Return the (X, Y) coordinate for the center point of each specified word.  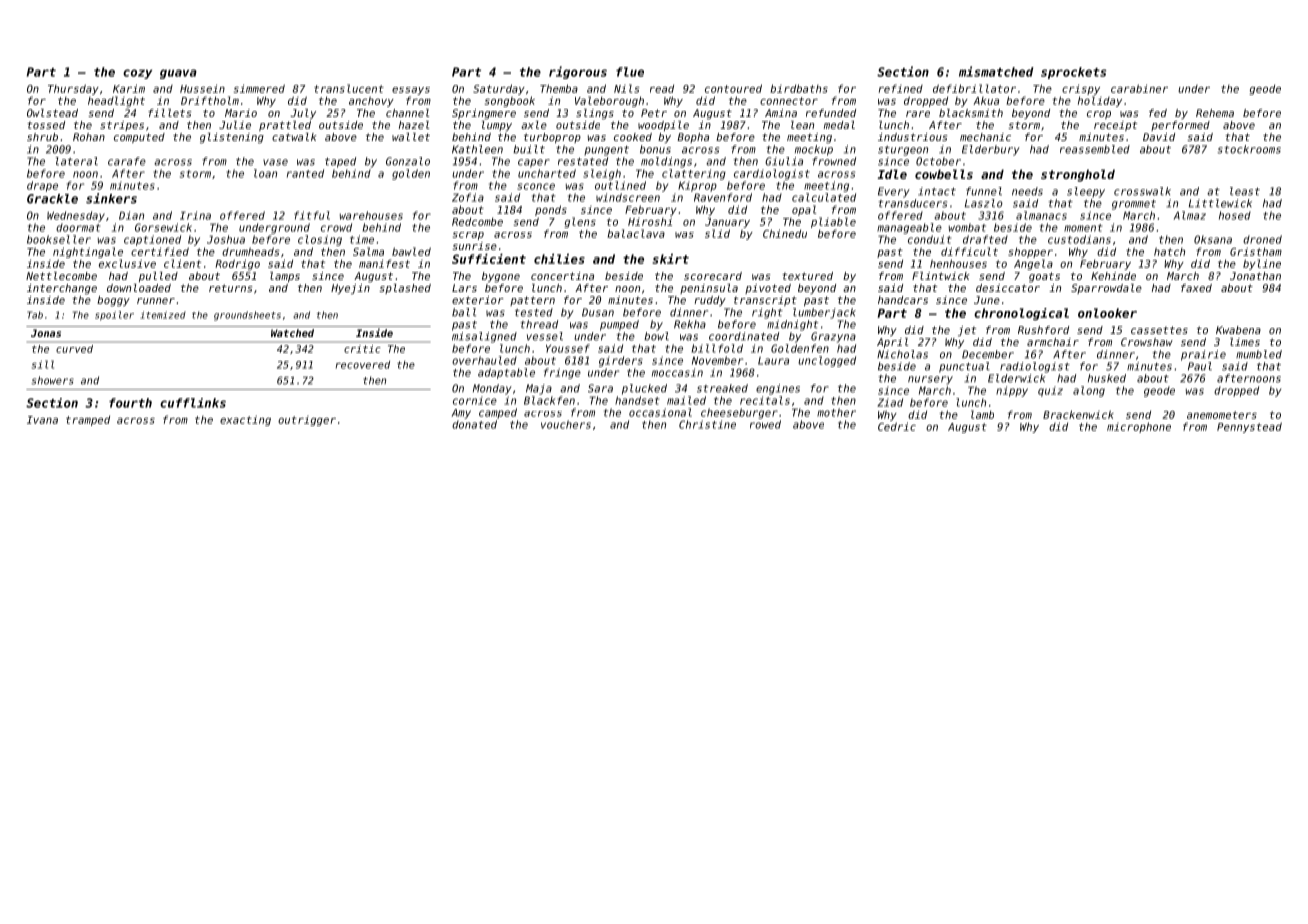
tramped (88, 420)
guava (178, 74)
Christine (707, 424)
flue (630, 72)
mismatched (996, 71)
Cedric (897, 426)
